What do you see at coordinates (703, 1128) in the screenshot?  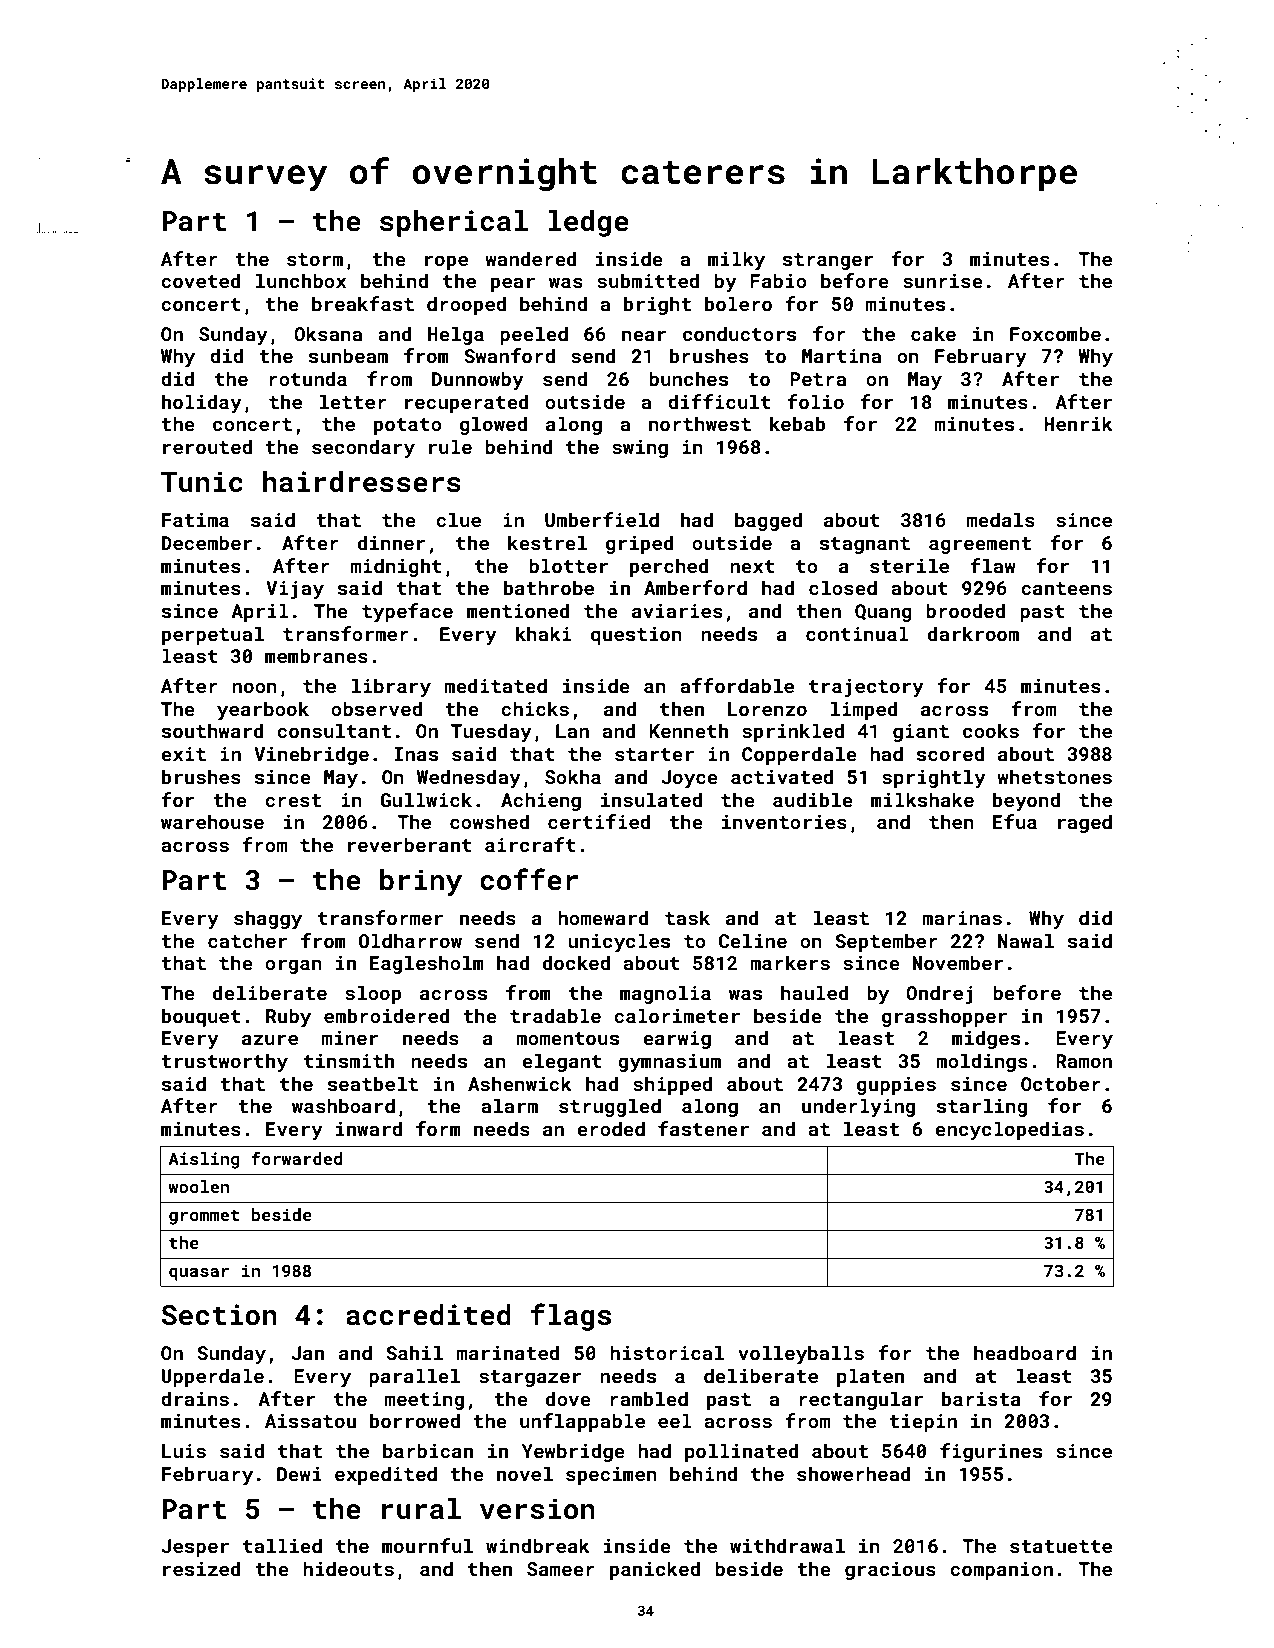 I see `fastener` at bounding box center [703, 1128].
